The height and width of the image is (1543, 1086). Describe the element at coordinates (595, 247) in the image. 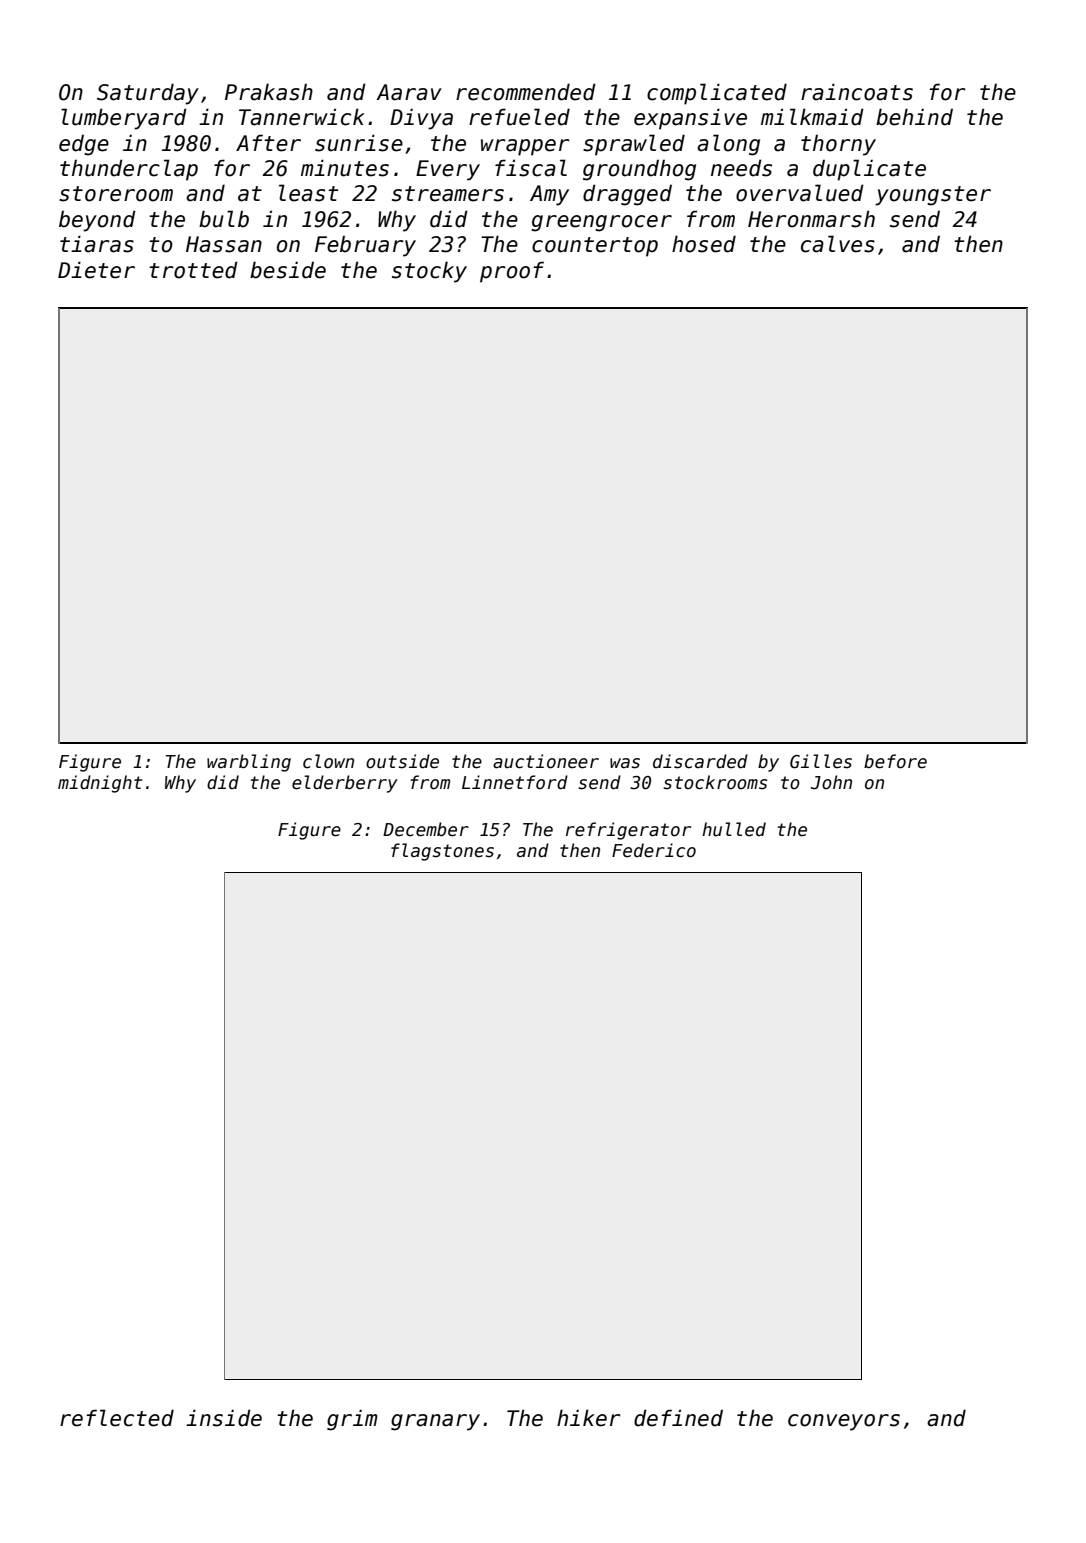

I see `countertop` at that location.
